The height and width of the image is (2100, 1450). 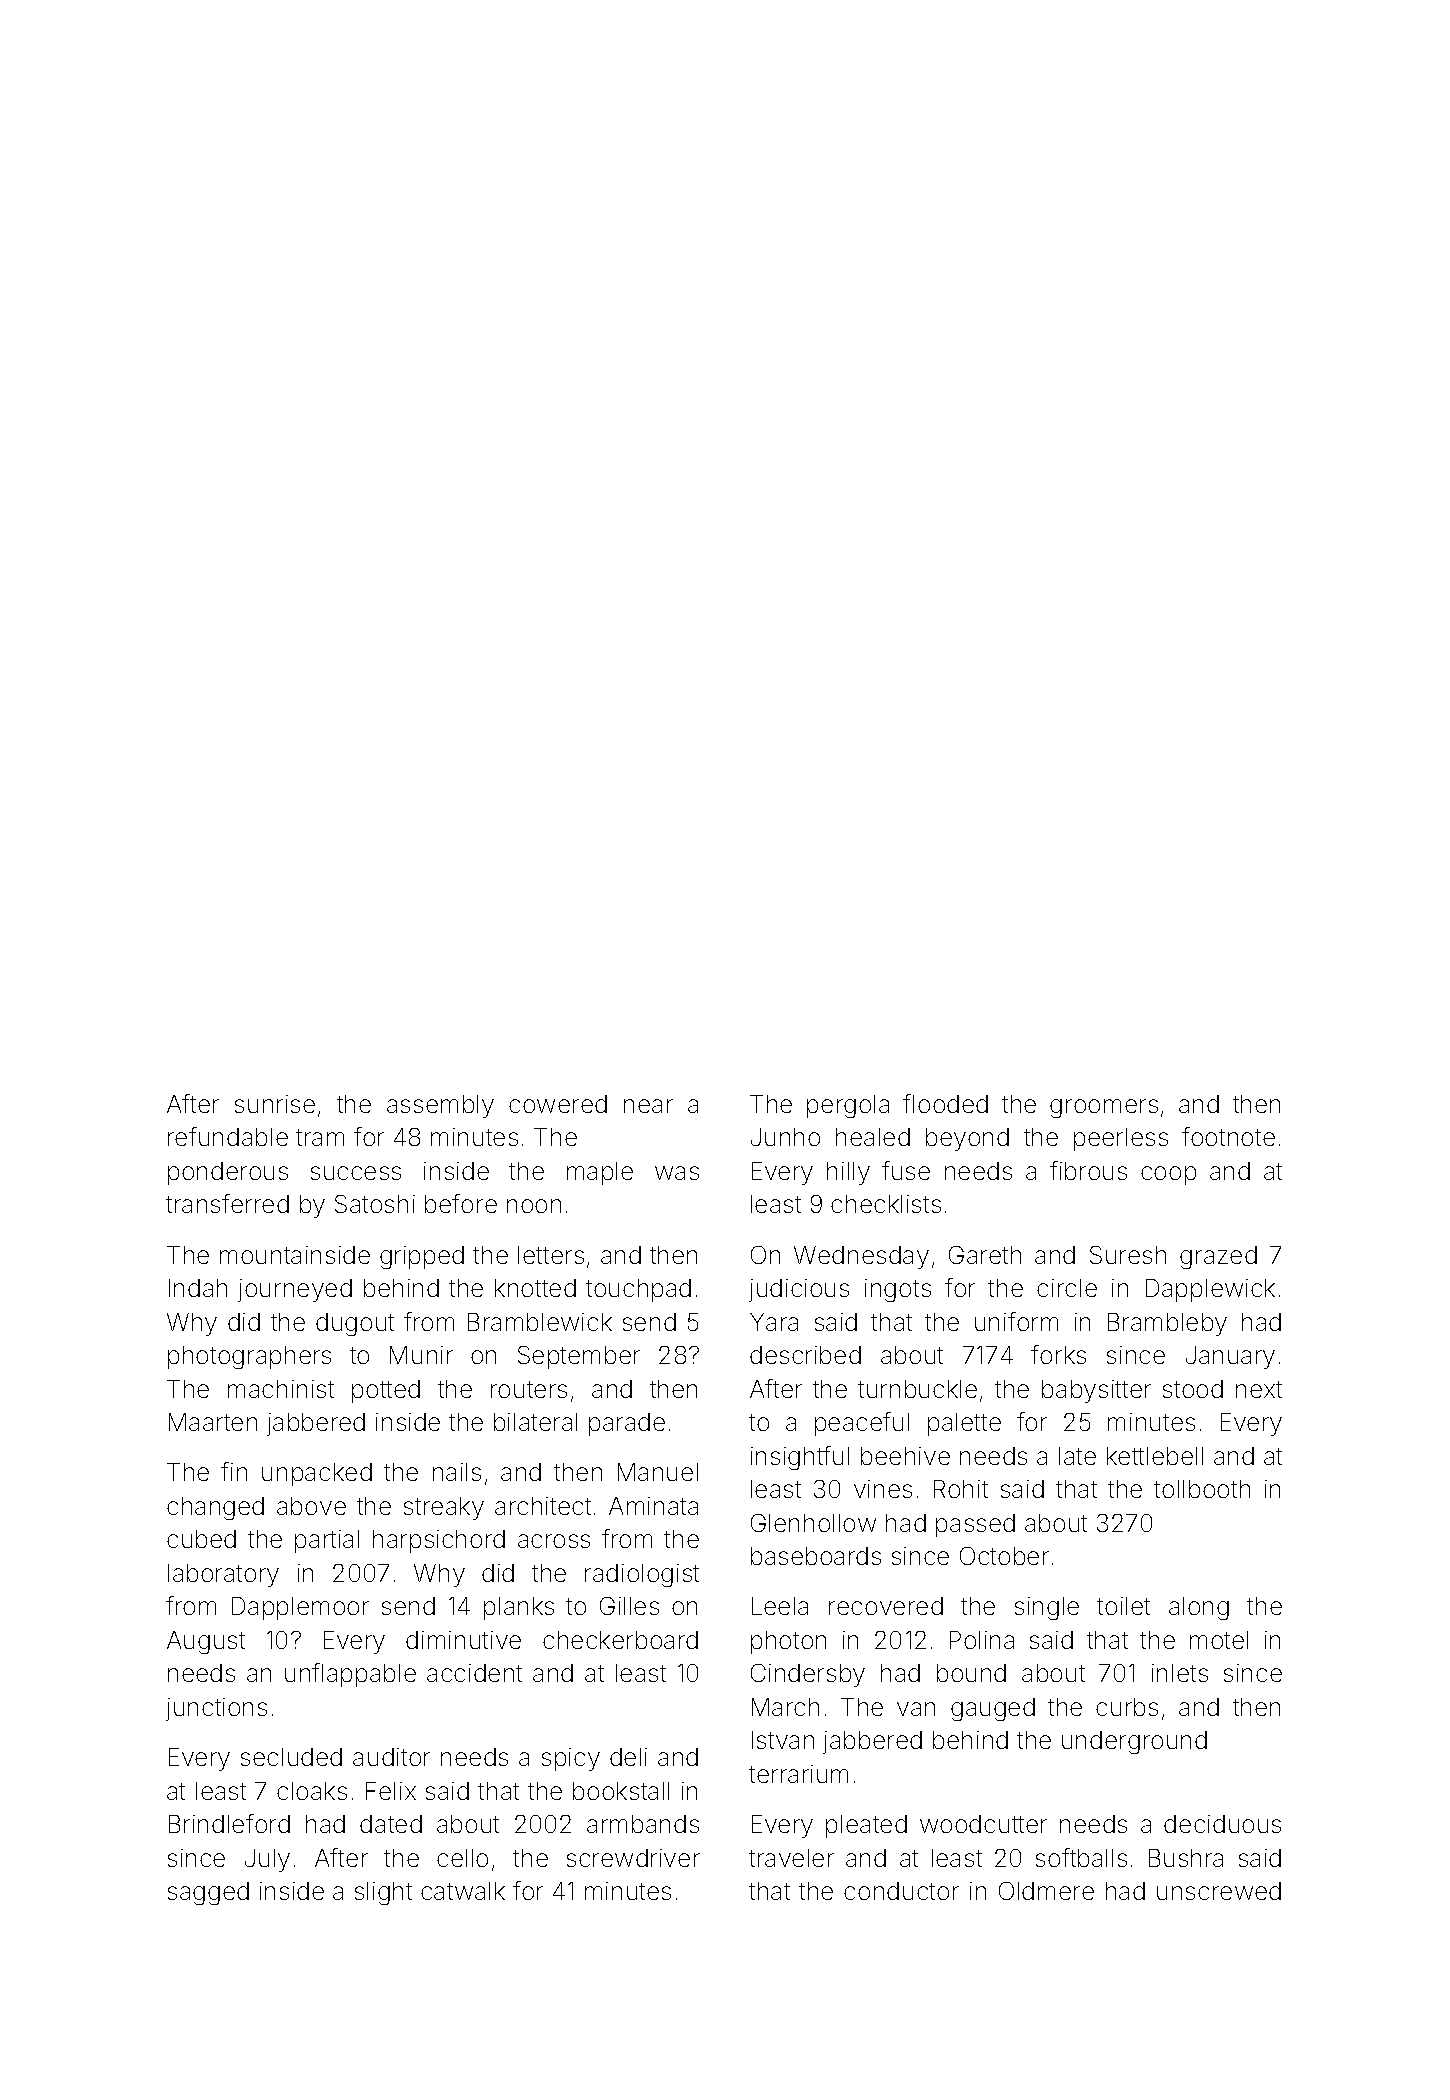 I want to click on accident, so click(x=474, y=1673).
